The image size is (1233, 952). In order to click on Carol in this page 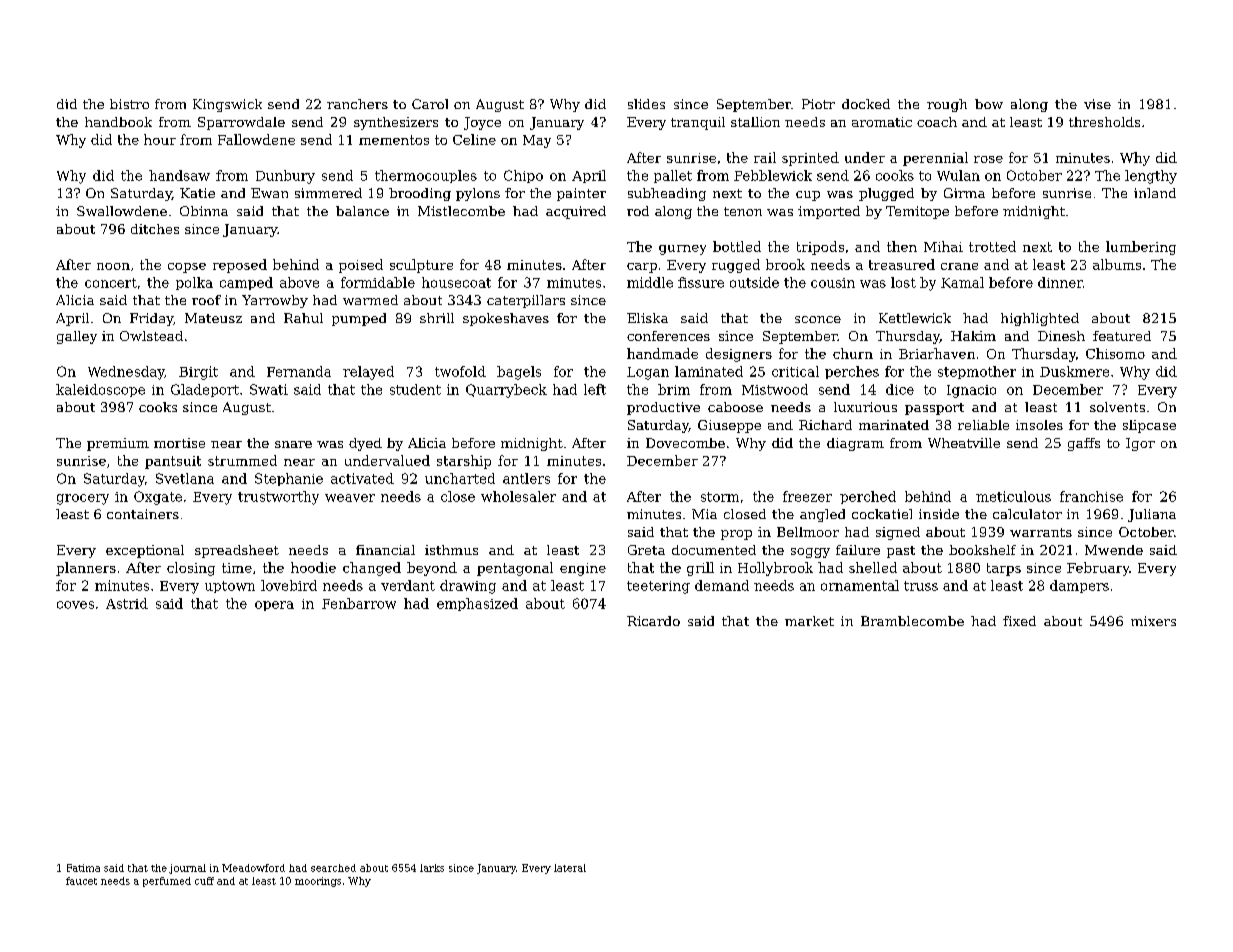, I will do `click(430, 104)`.
